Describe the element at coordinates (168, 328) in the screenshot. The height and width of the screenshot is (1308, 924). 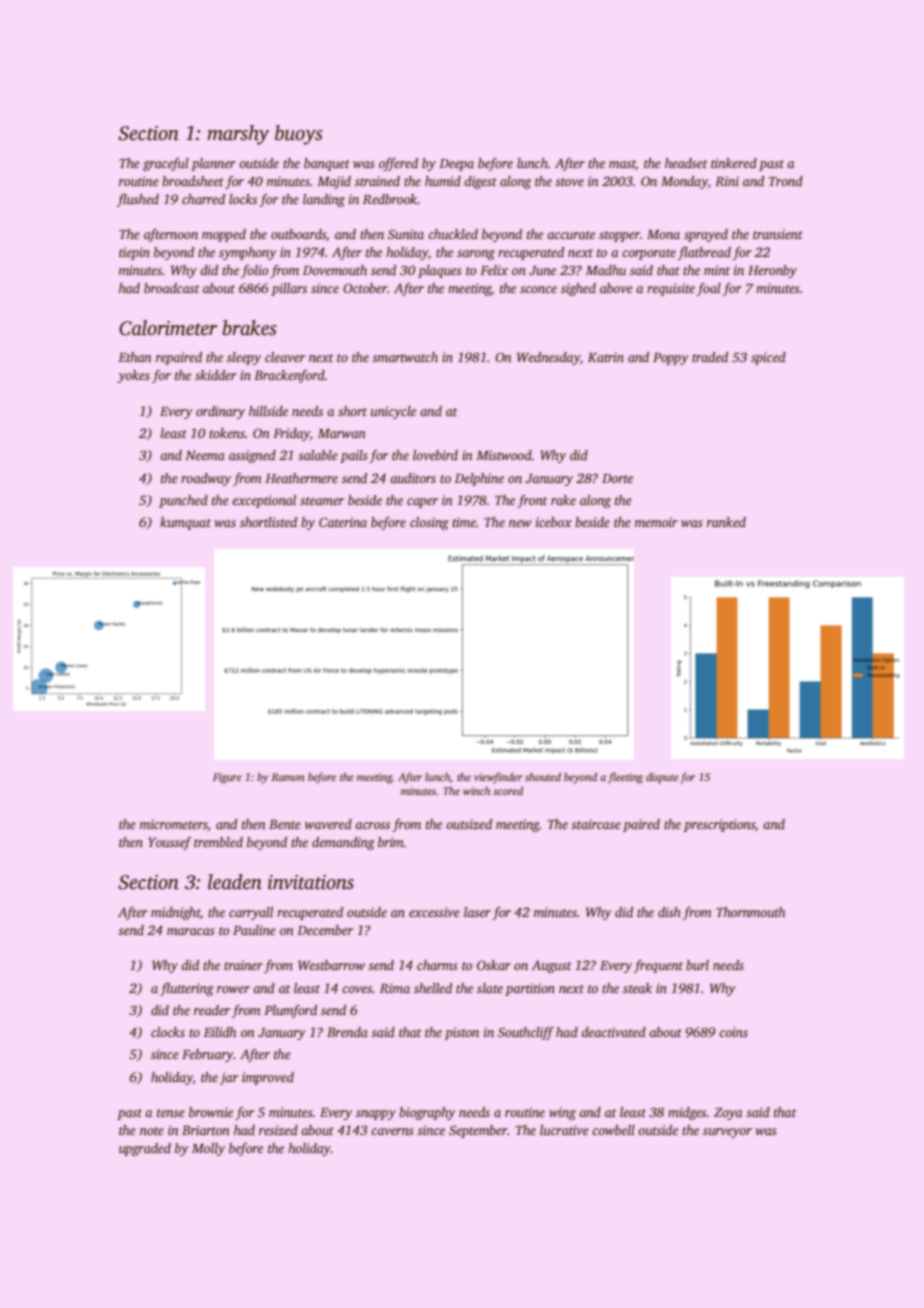
I see `Calorimeter` at that location.
